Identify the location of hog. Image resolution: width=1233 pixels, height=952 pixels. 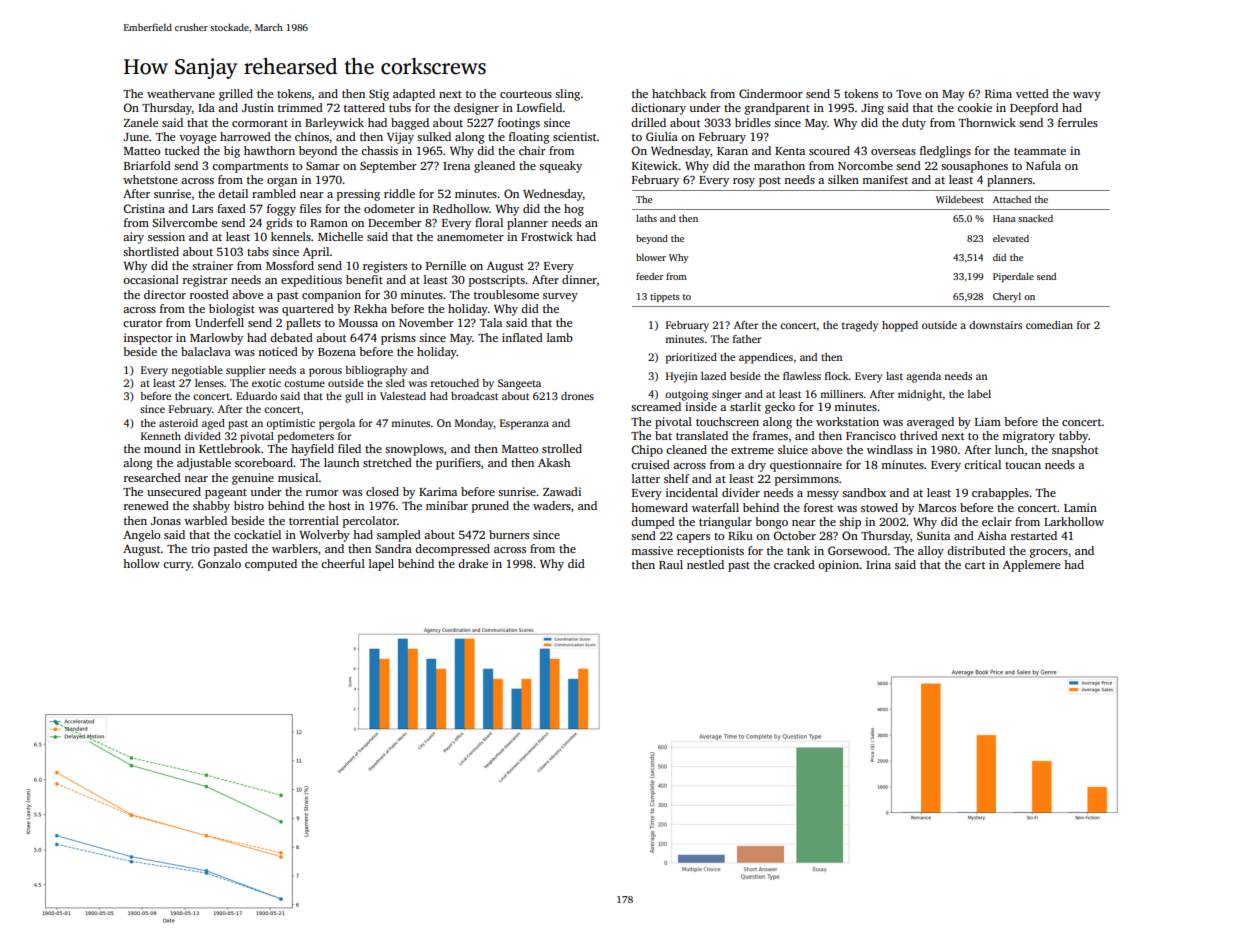
(574, 210).
